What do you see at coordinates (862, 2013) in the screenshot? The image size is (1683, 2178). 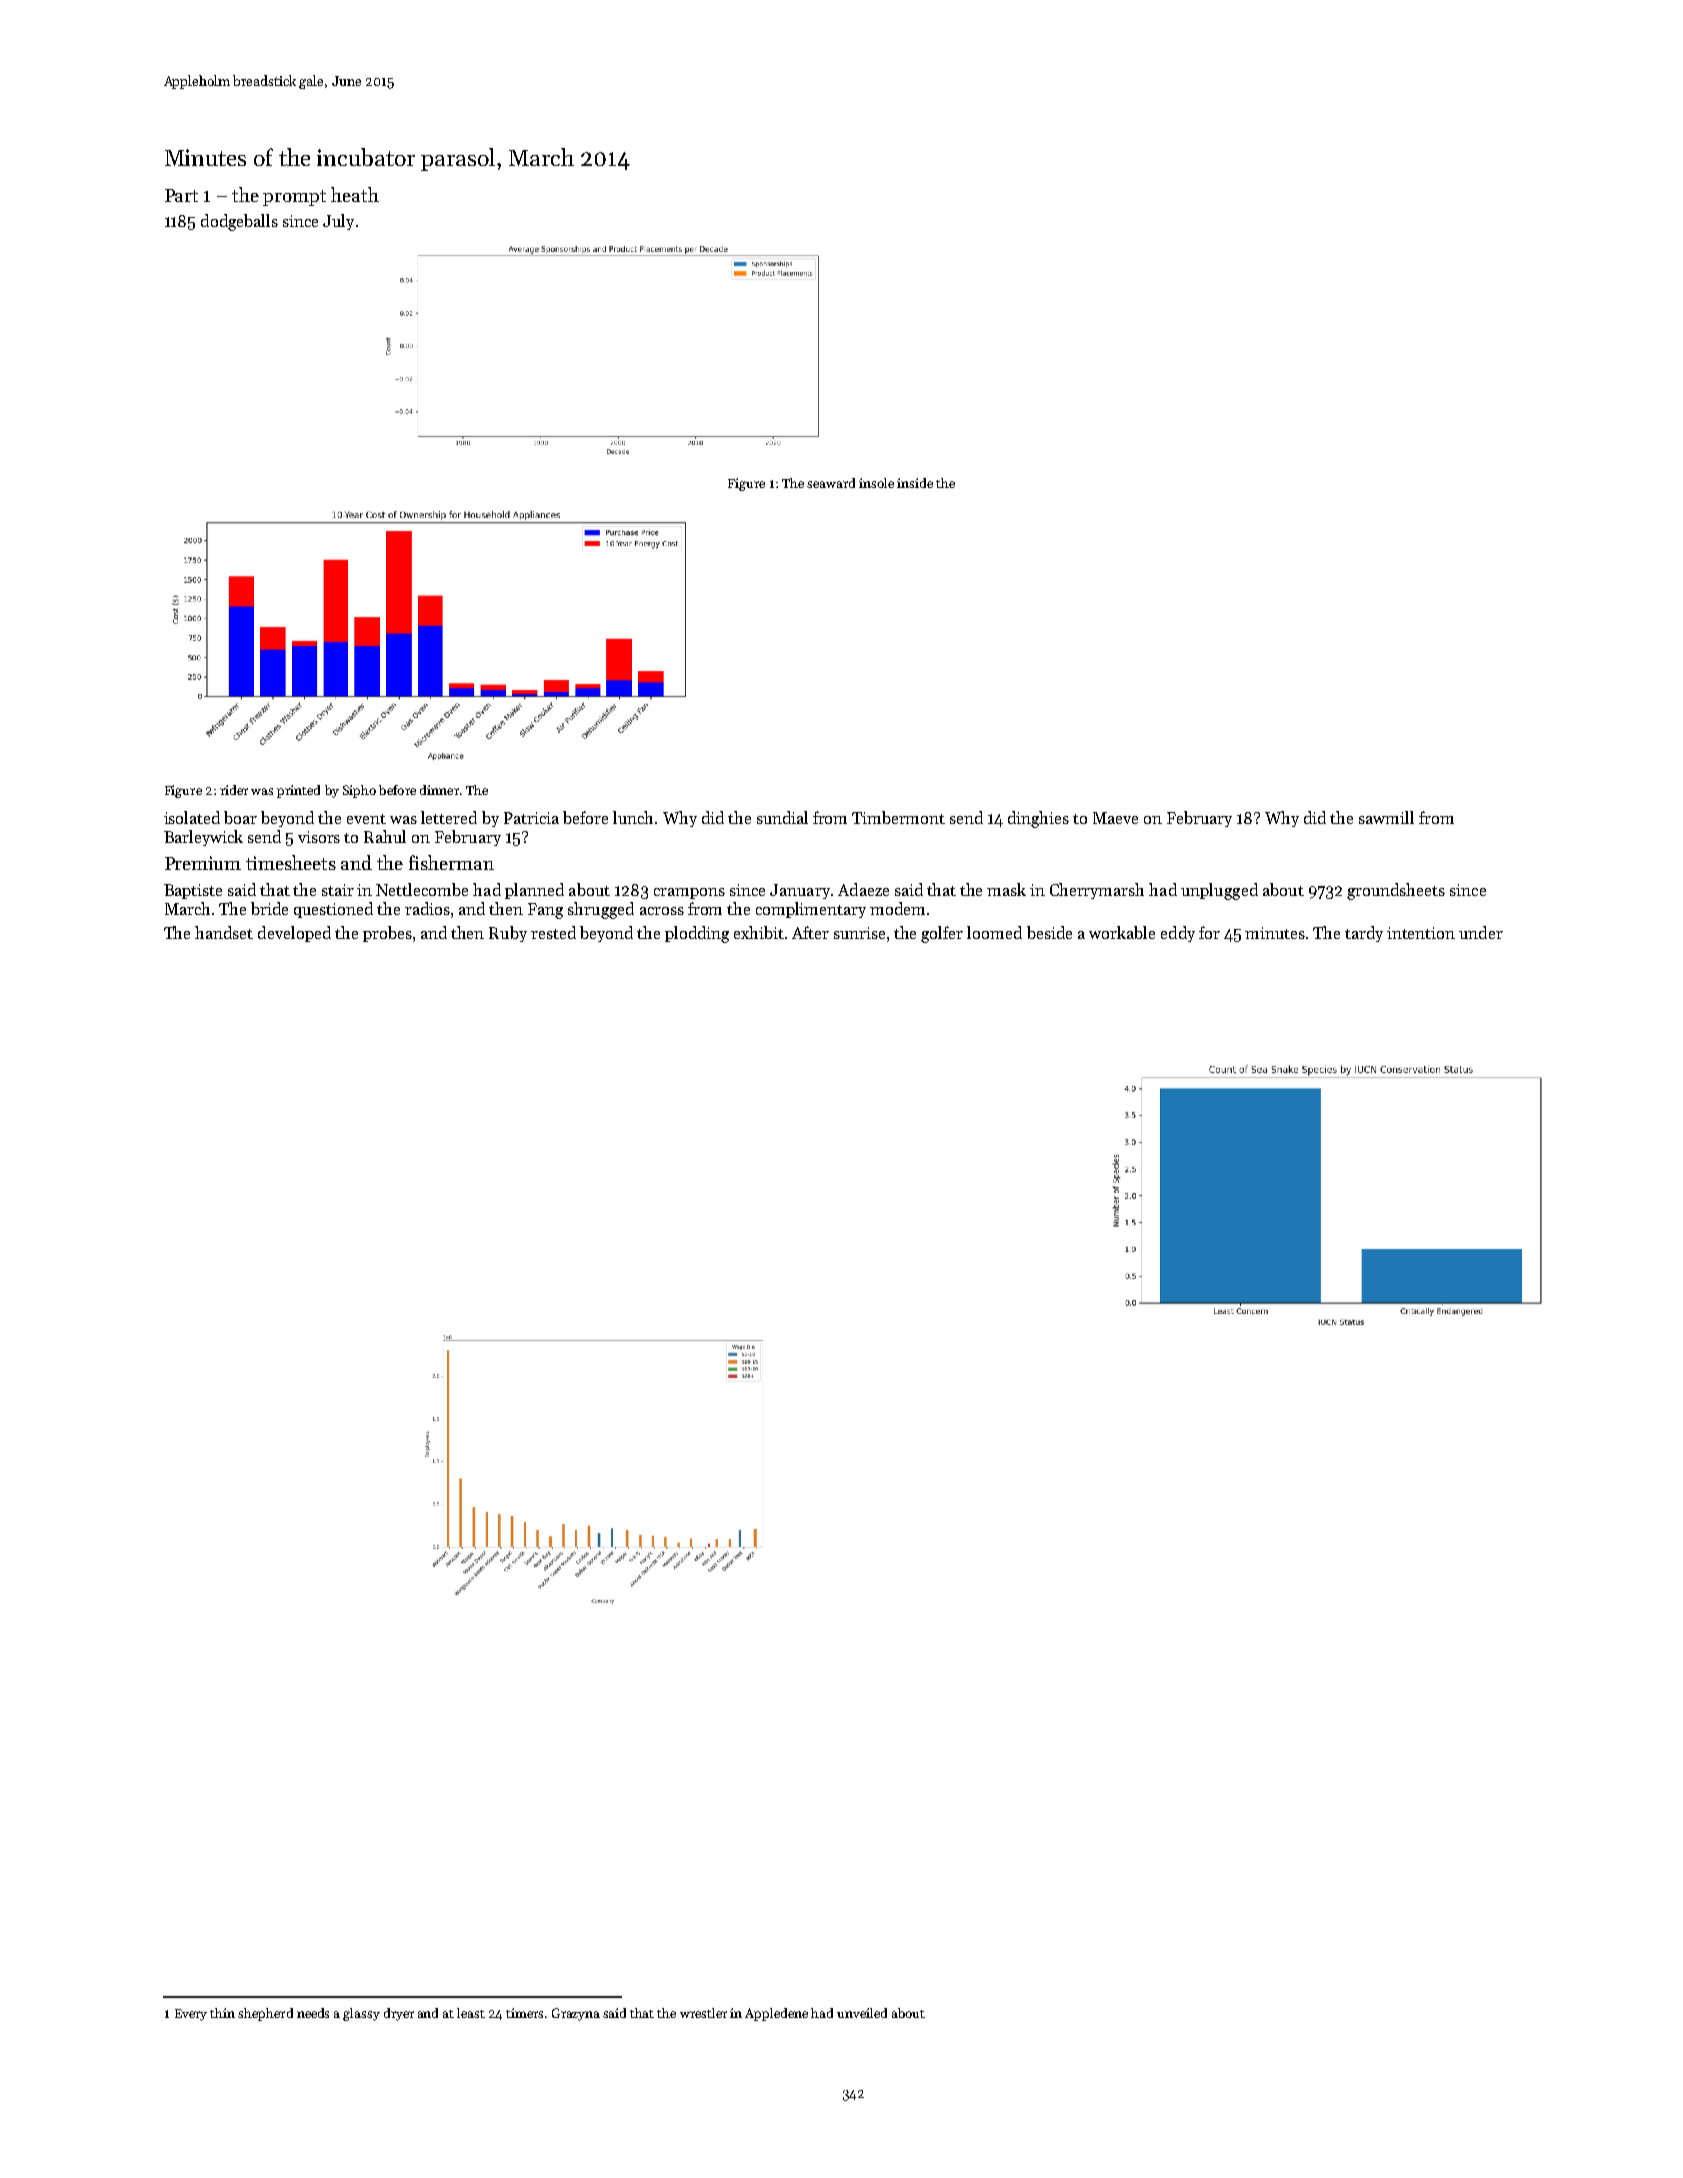 I see `unveiled` at bounding box center [862, 2013].
